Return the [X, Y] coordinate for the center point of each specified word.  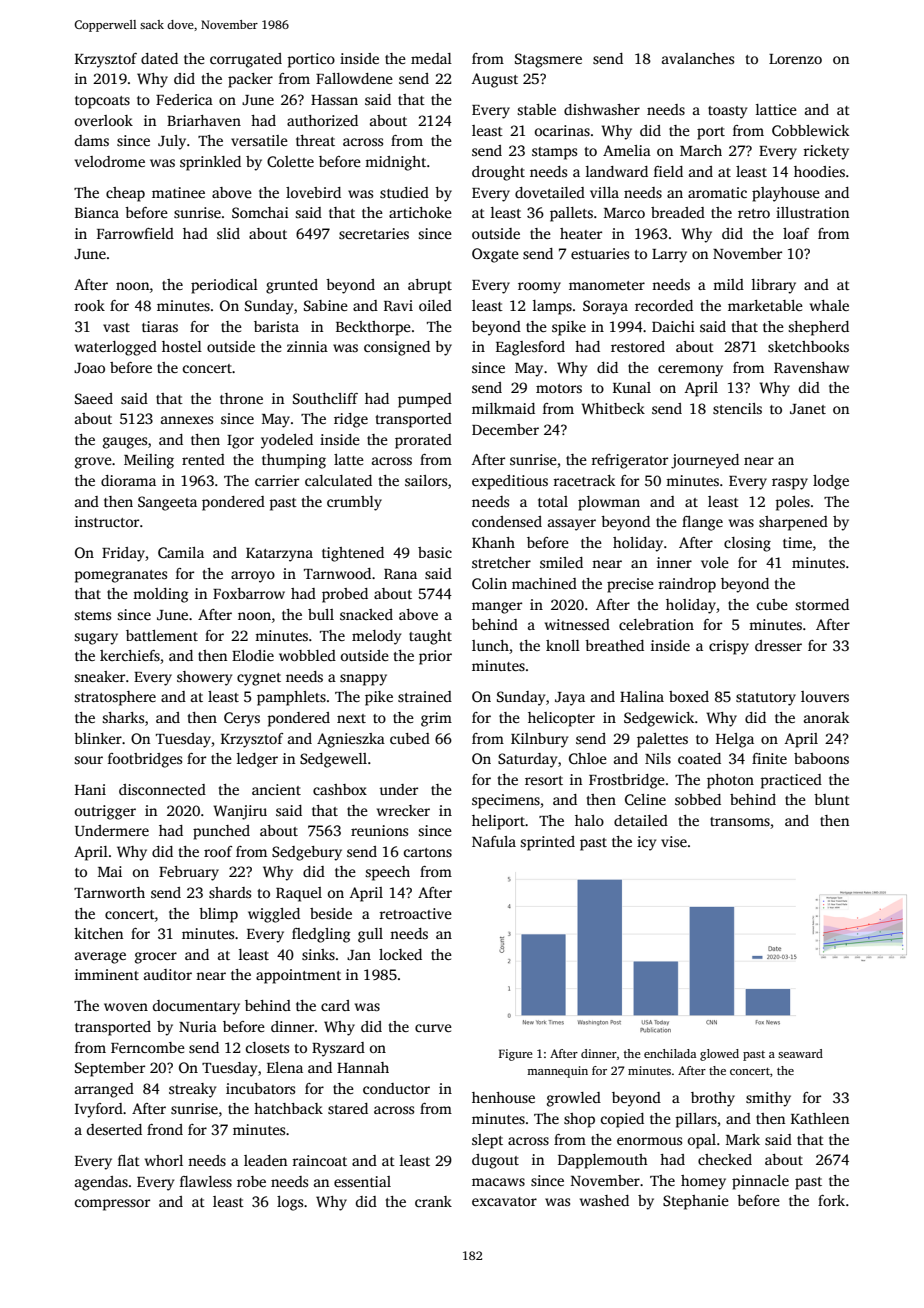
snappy [363, 680]
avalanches [698, 58]
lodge [831, 482]
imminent [107, 974]
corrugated [246, 60]
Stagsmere [548, 60]
